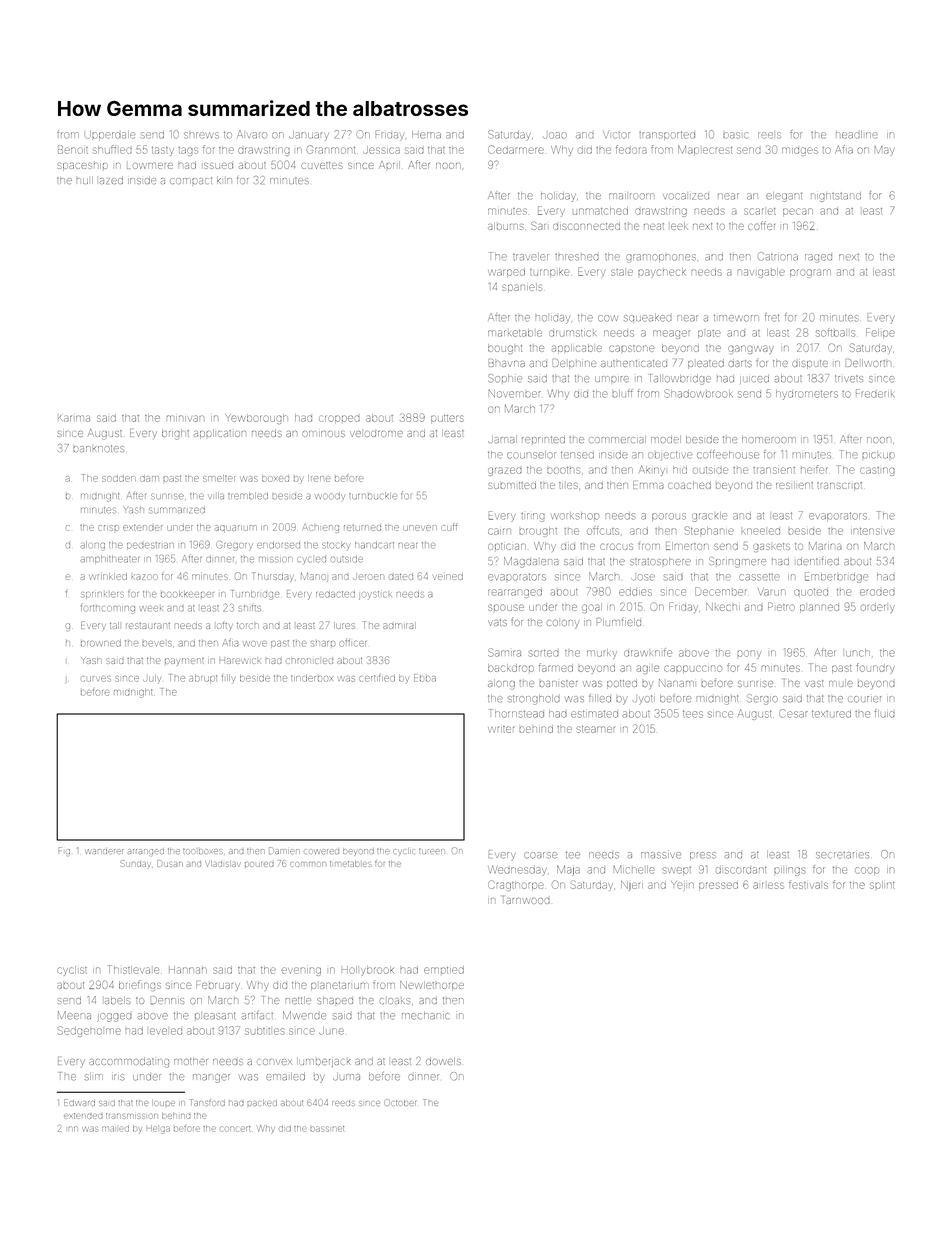  Describe the element at coordinates (540, 855) in the page. I see `coarse` at that location.
